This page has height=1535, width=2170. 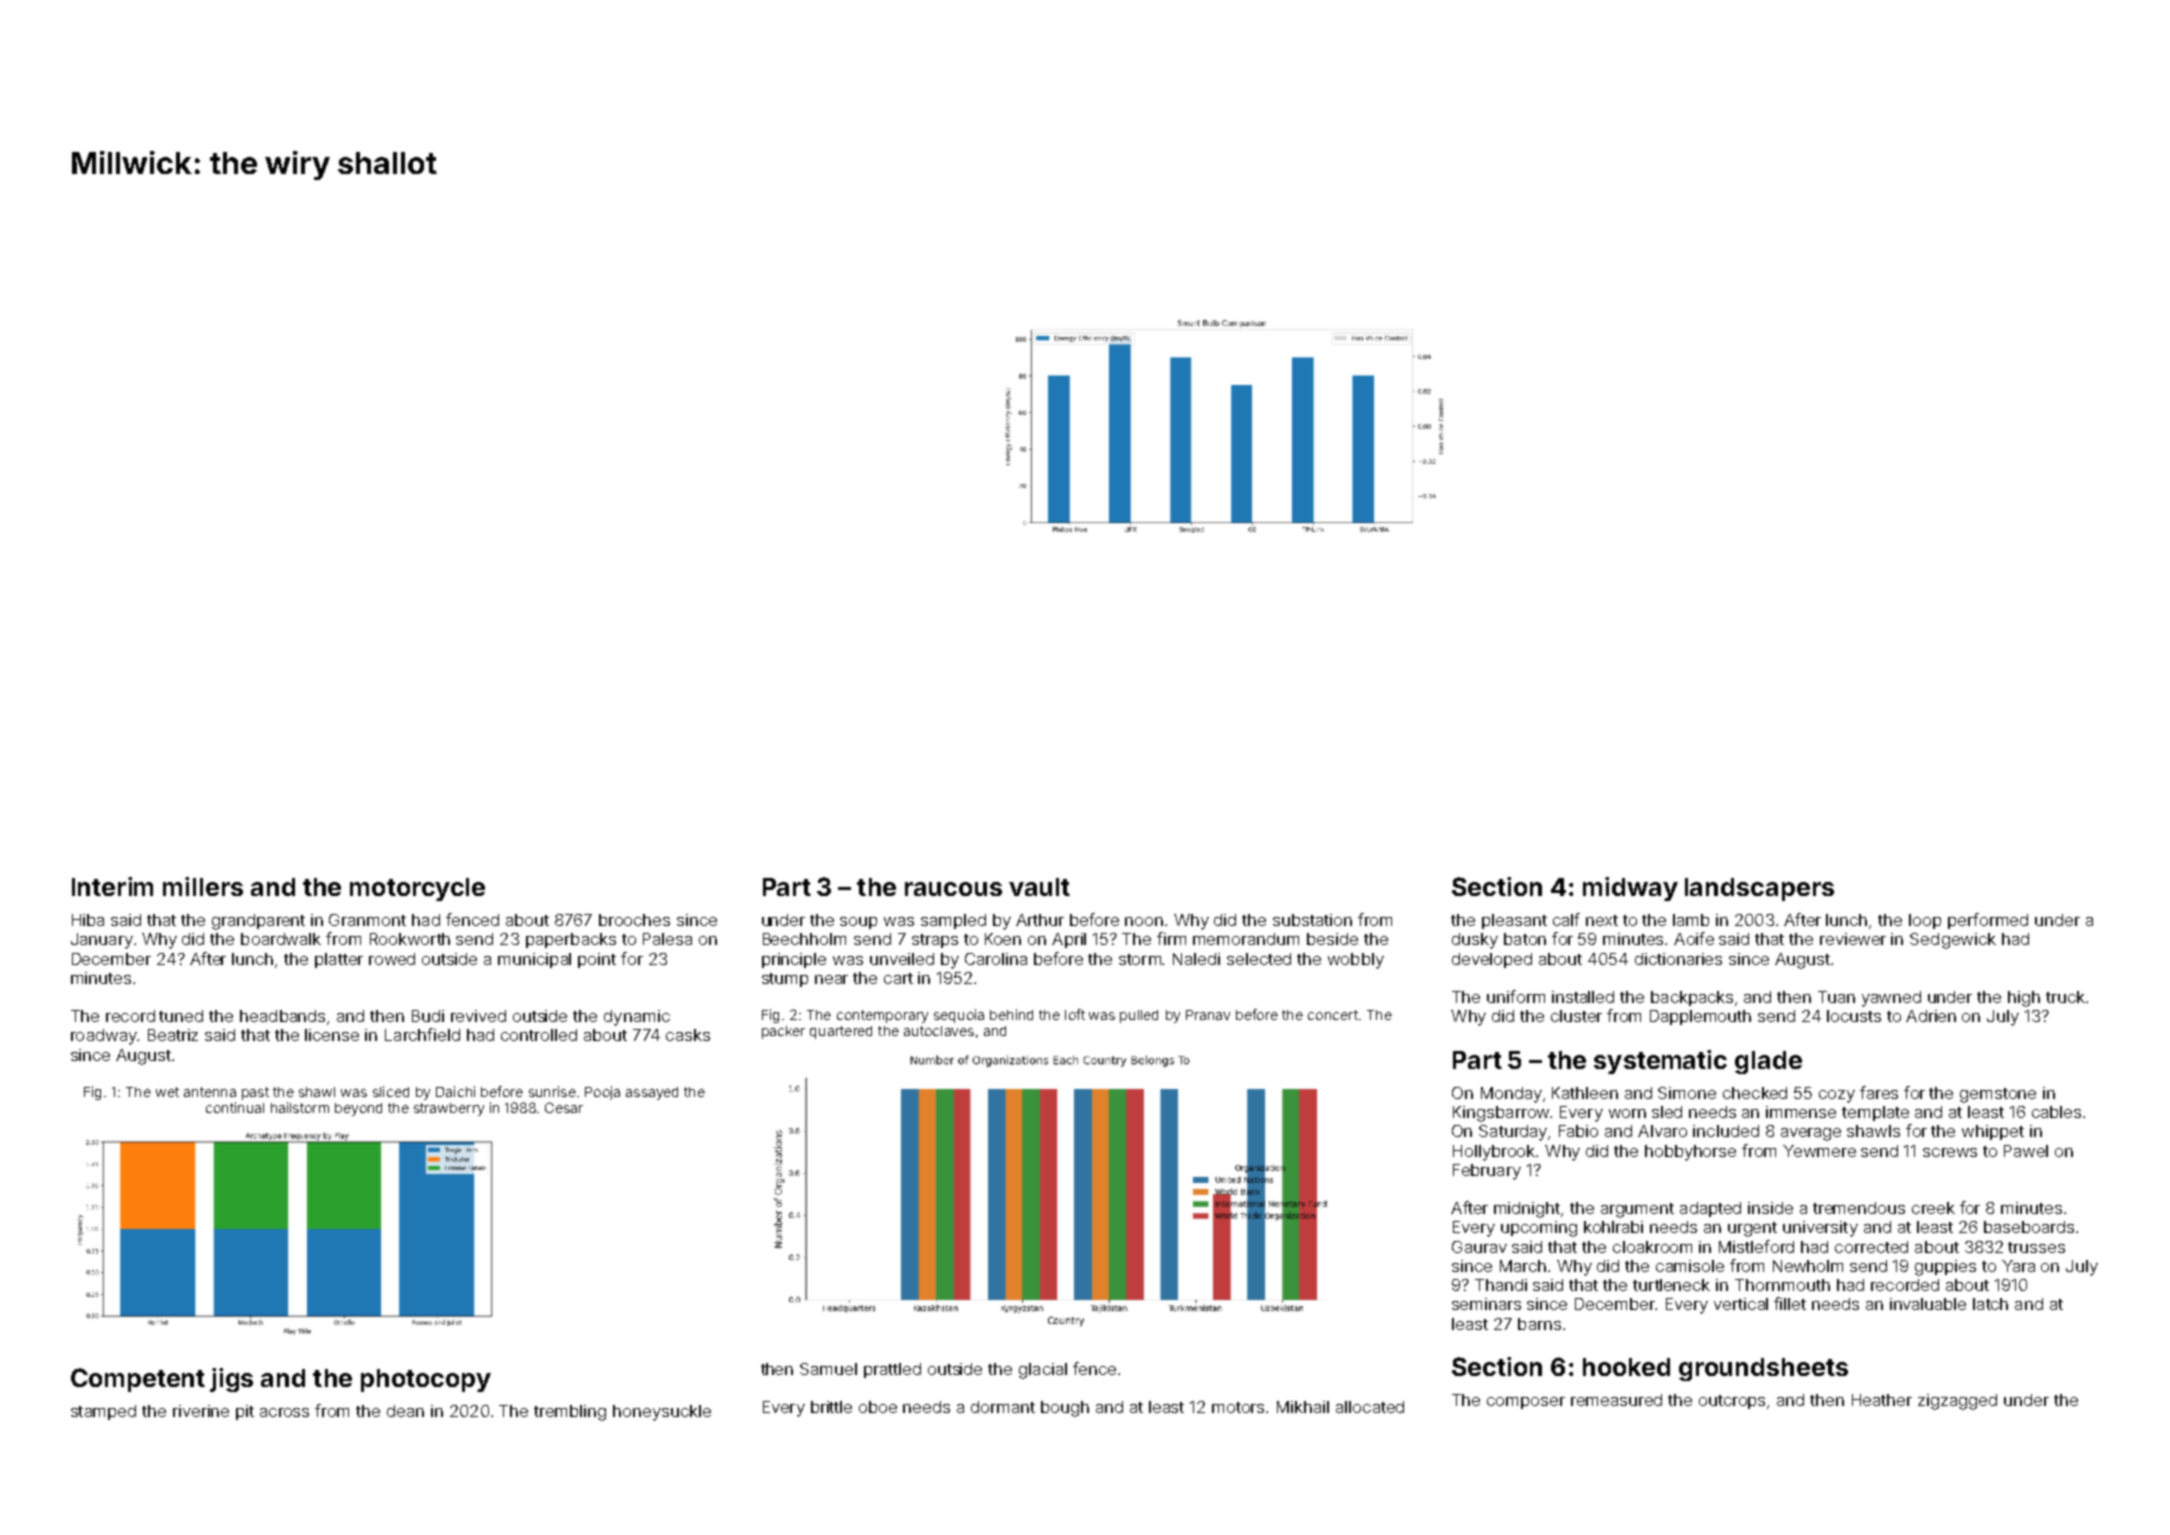 What do you see at coordinates (103, 1412) in the page?
I see `stamped` at bounding box center [103, 1412].
